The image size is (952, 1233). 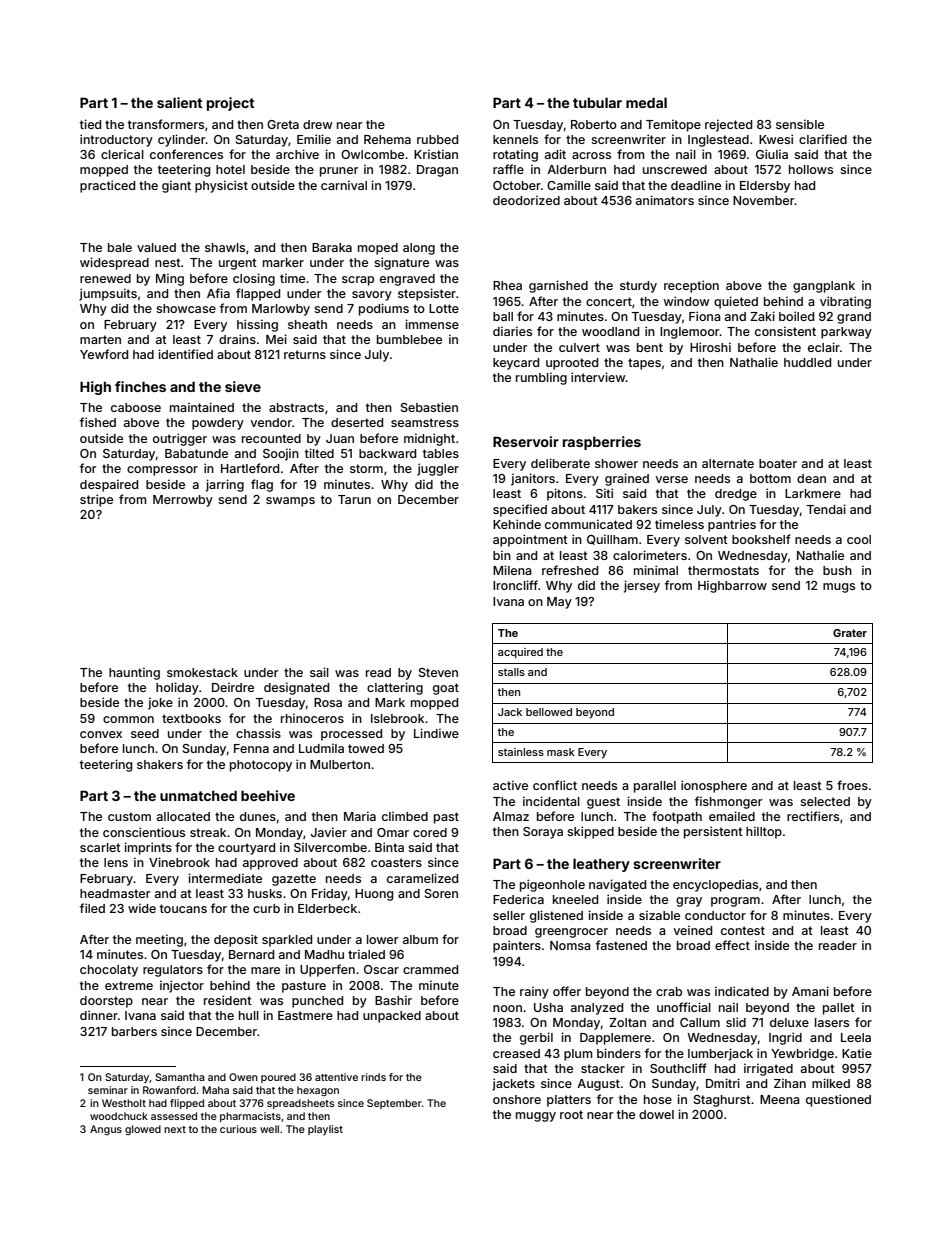 What do you see at coordinates (810, 991) in the screenshot?
I see `Amani` at bounding box center [810, 991].
